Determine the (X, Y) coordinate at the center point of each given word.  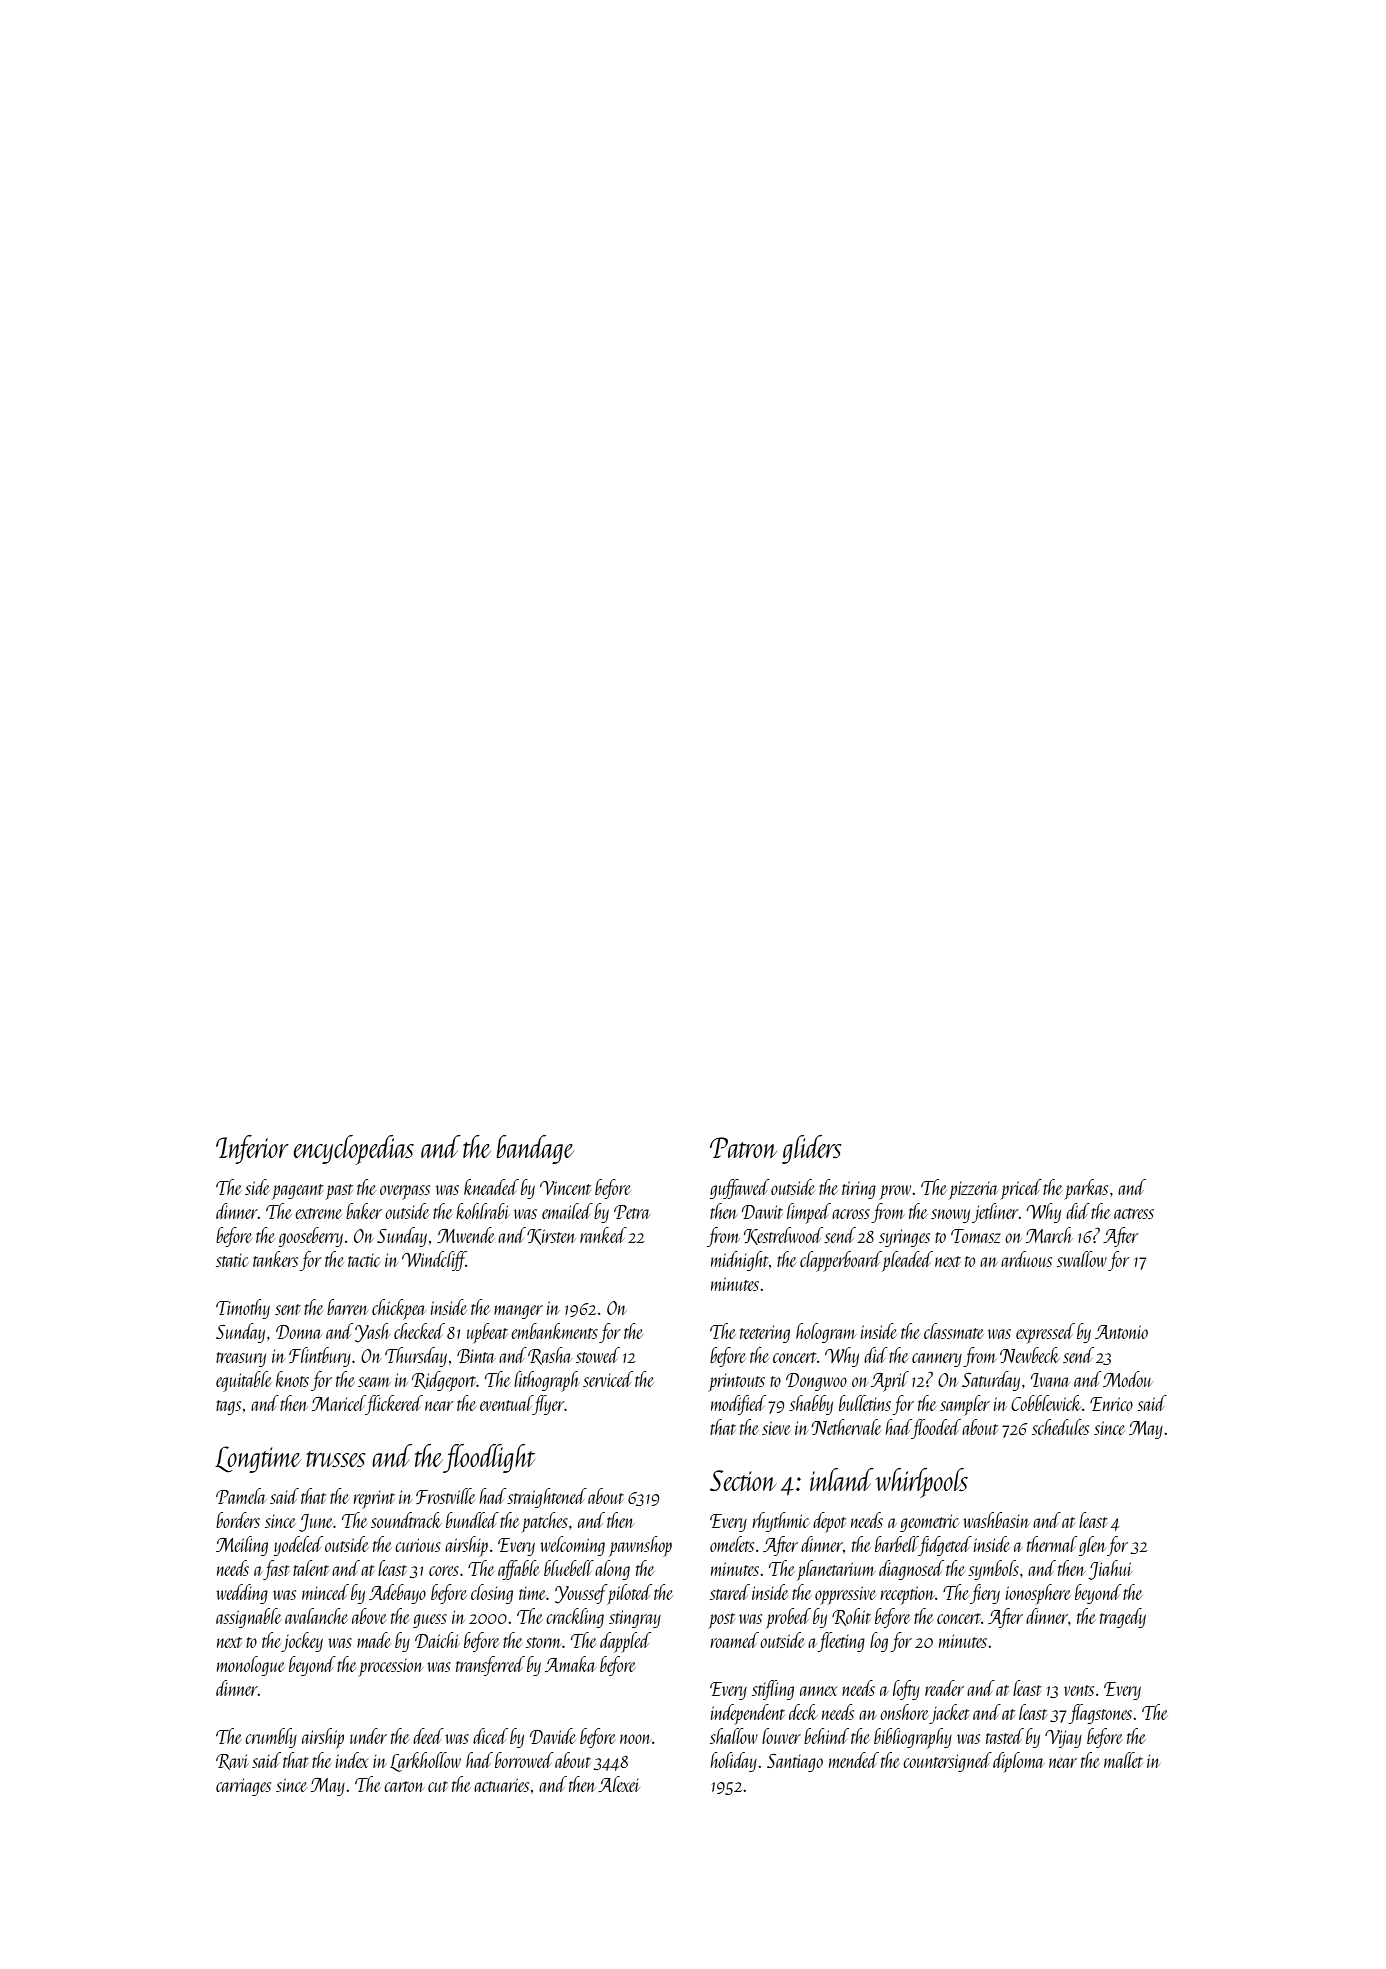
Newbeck (1030, 1355)
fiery (985, 1594)
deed (428, 1736)
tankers (275, 1259)
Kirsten (551, 1237)
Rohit (851, 1617)
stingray (635, 1619)
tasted (1005, 1736)
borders (238, 1520)
